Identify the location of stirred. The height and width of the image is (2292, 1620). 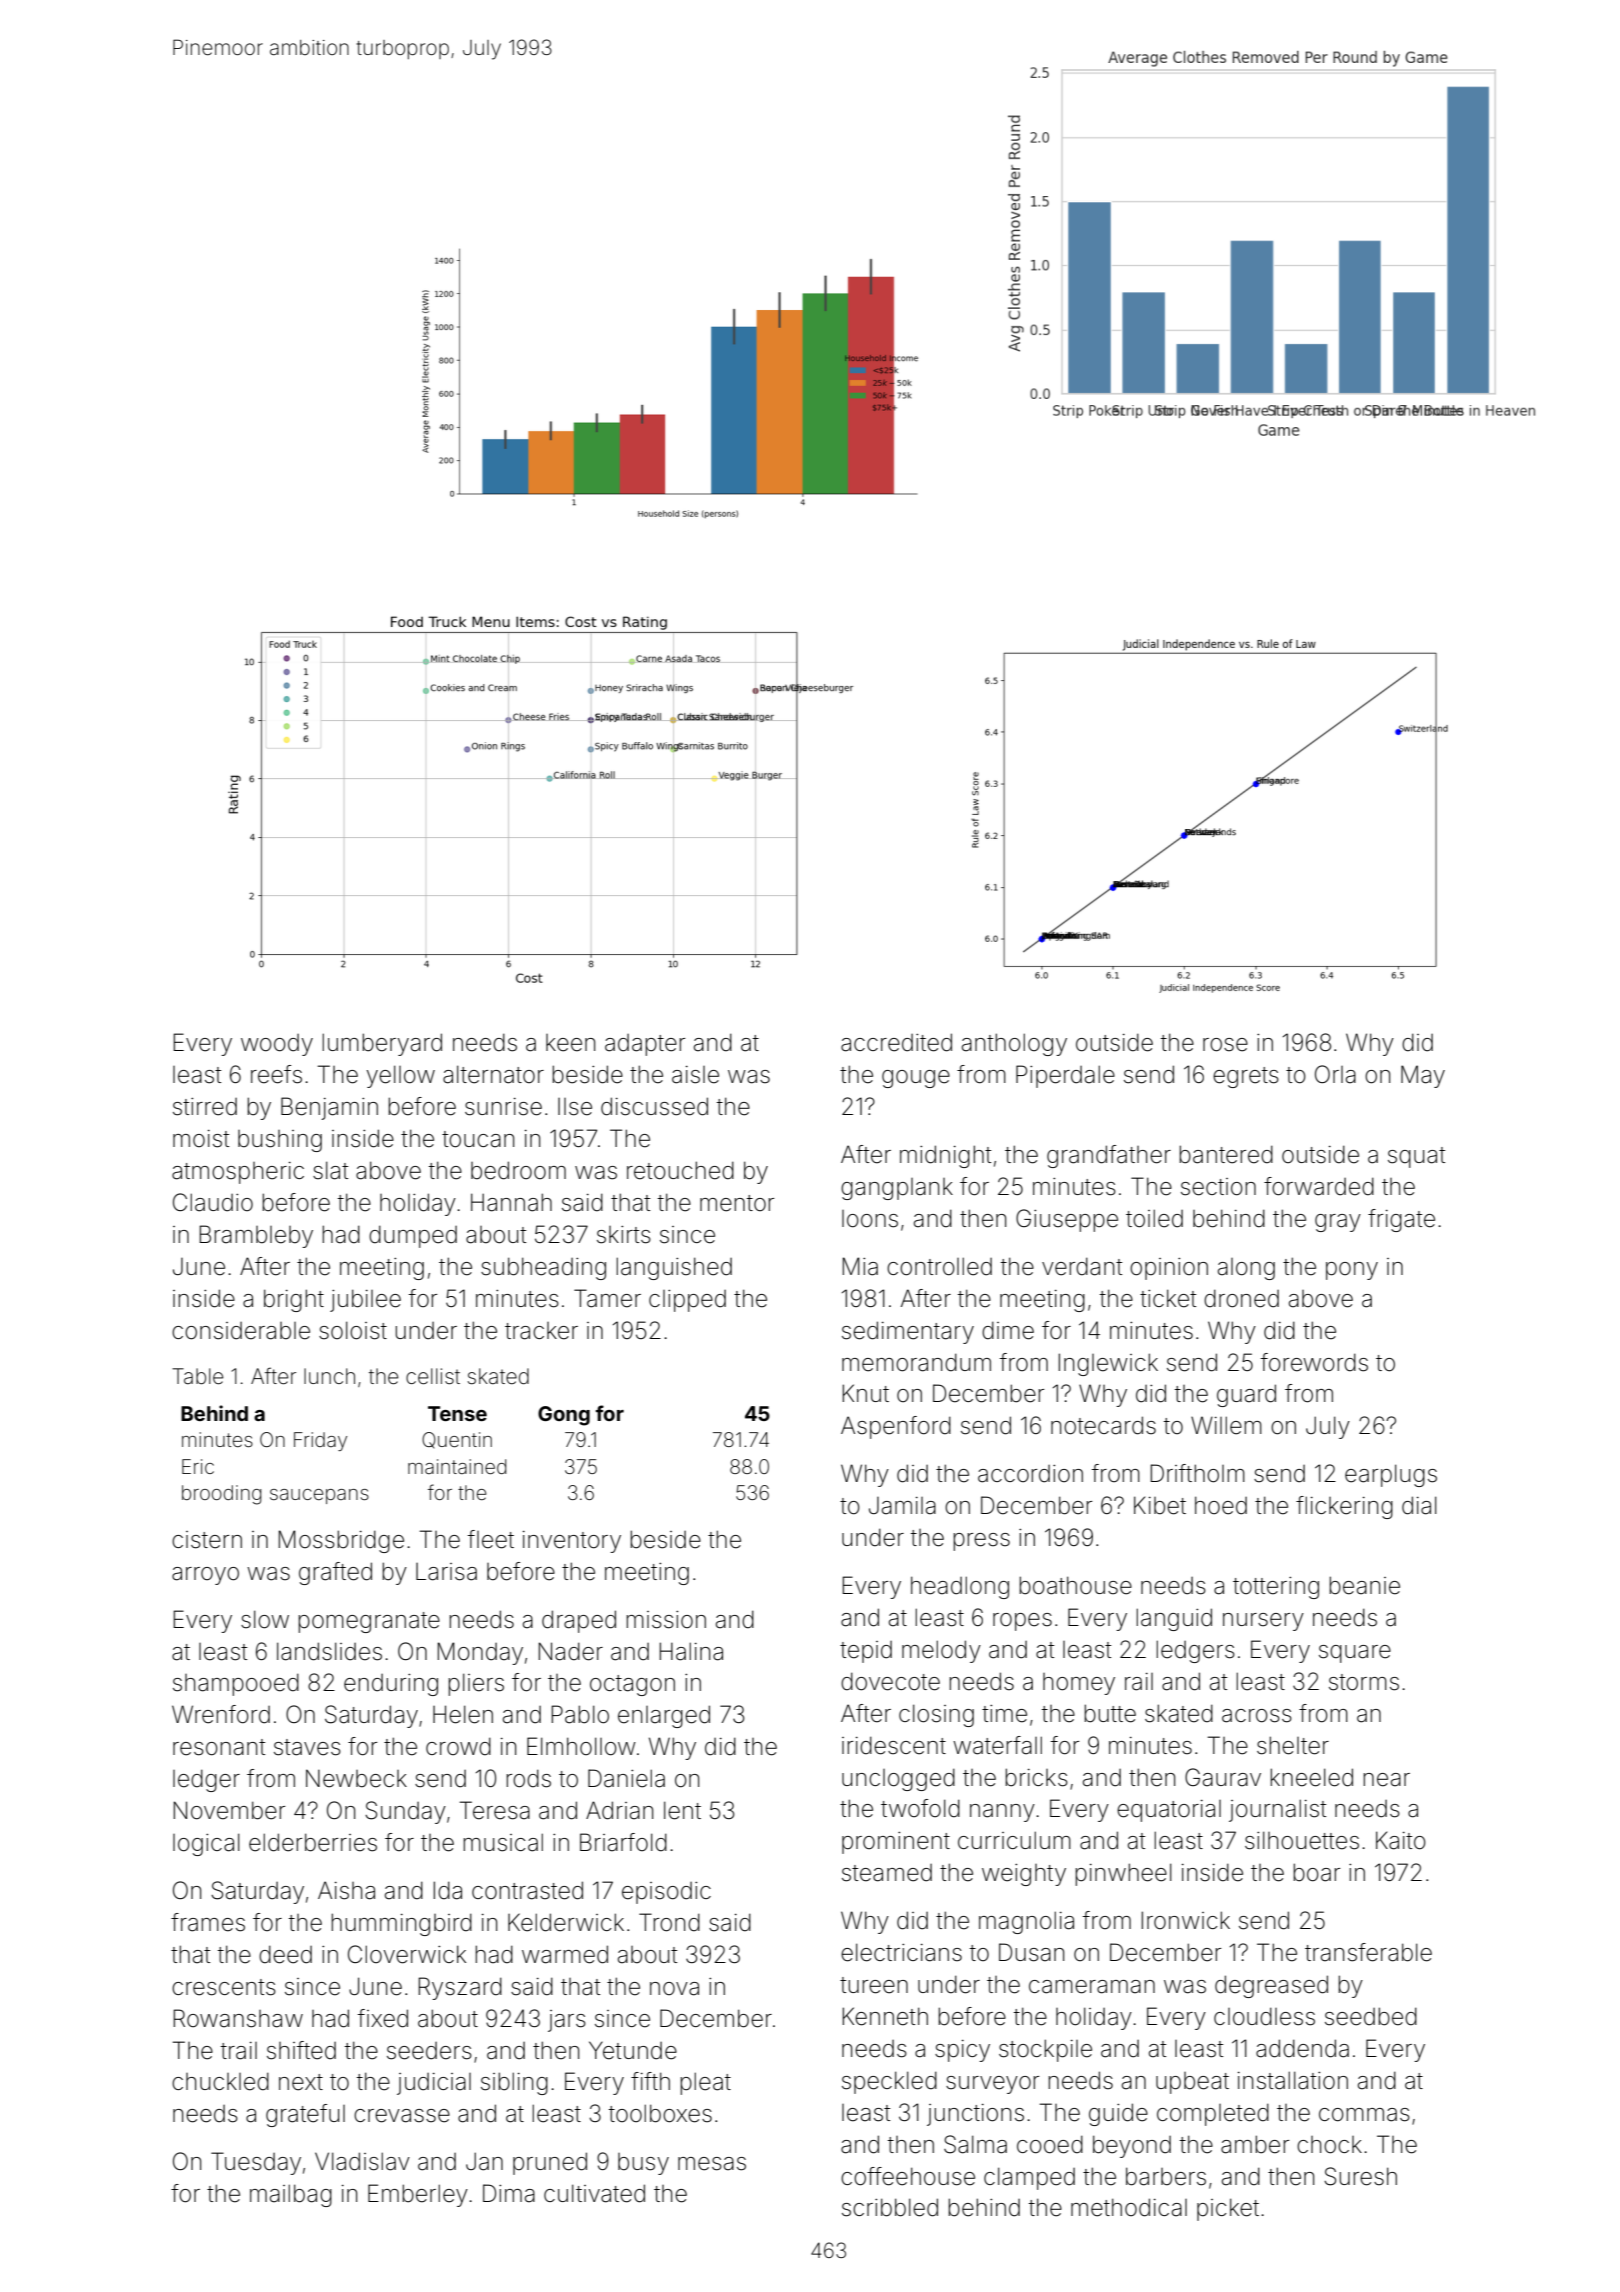
(205, 1107).
